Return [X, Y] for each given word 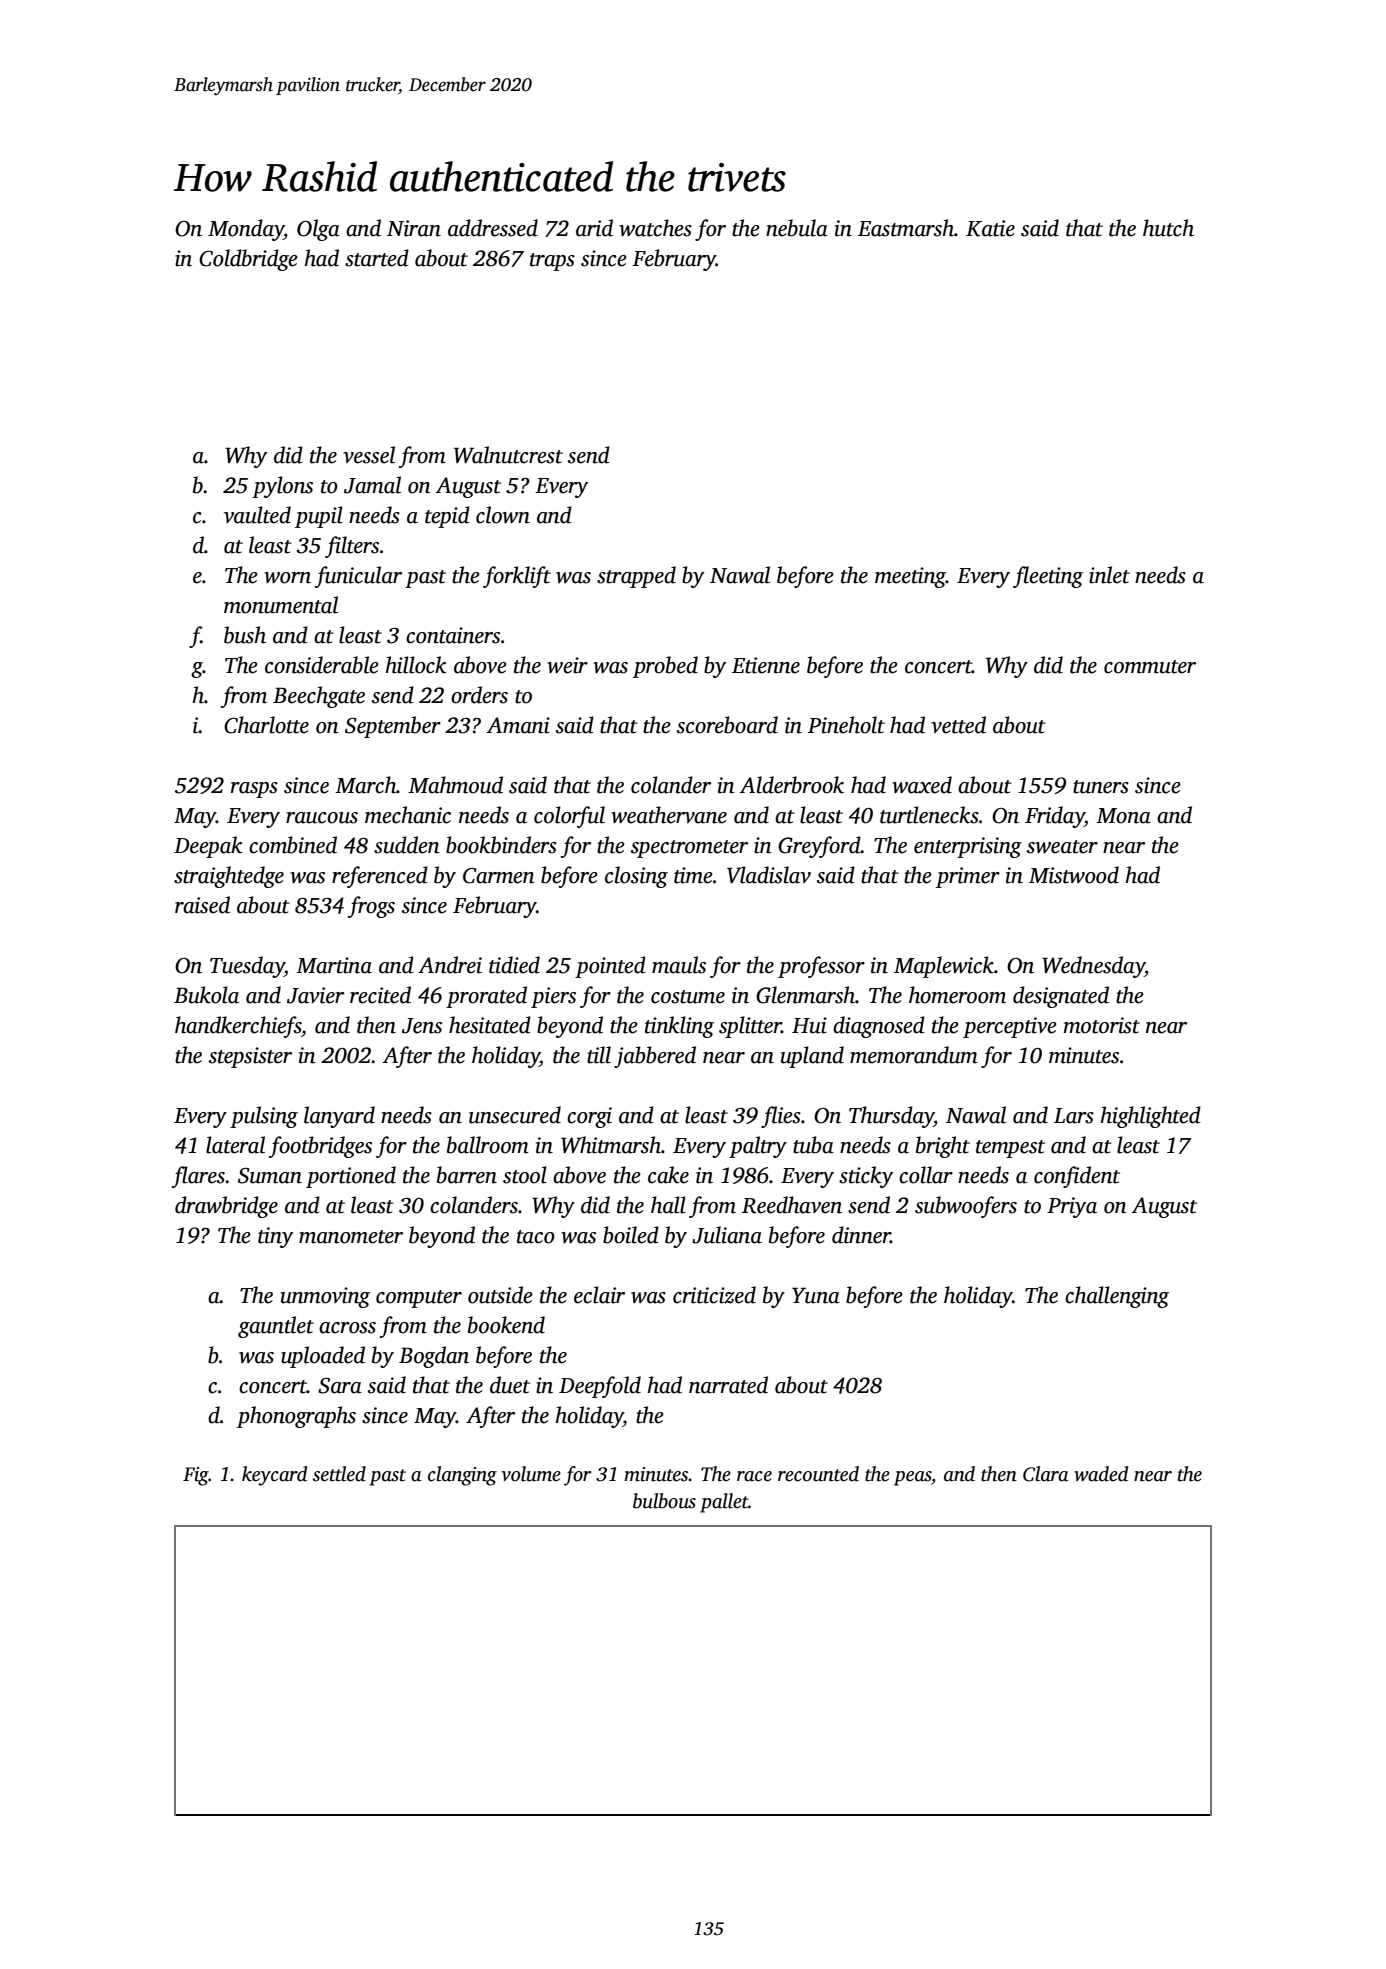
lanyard [339, 1117]
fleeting [1048, 577]
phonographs [296, 1417]
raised [202, 905]
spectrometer [689, 849]
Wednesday [1093, 967]
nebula [797, 228]
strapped [636, 577]
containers [453, 635]
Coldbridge [248, 260]
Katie [990, 228]
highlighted [1151, 1117]
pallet [724, 1503]
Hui [809, 1025]
